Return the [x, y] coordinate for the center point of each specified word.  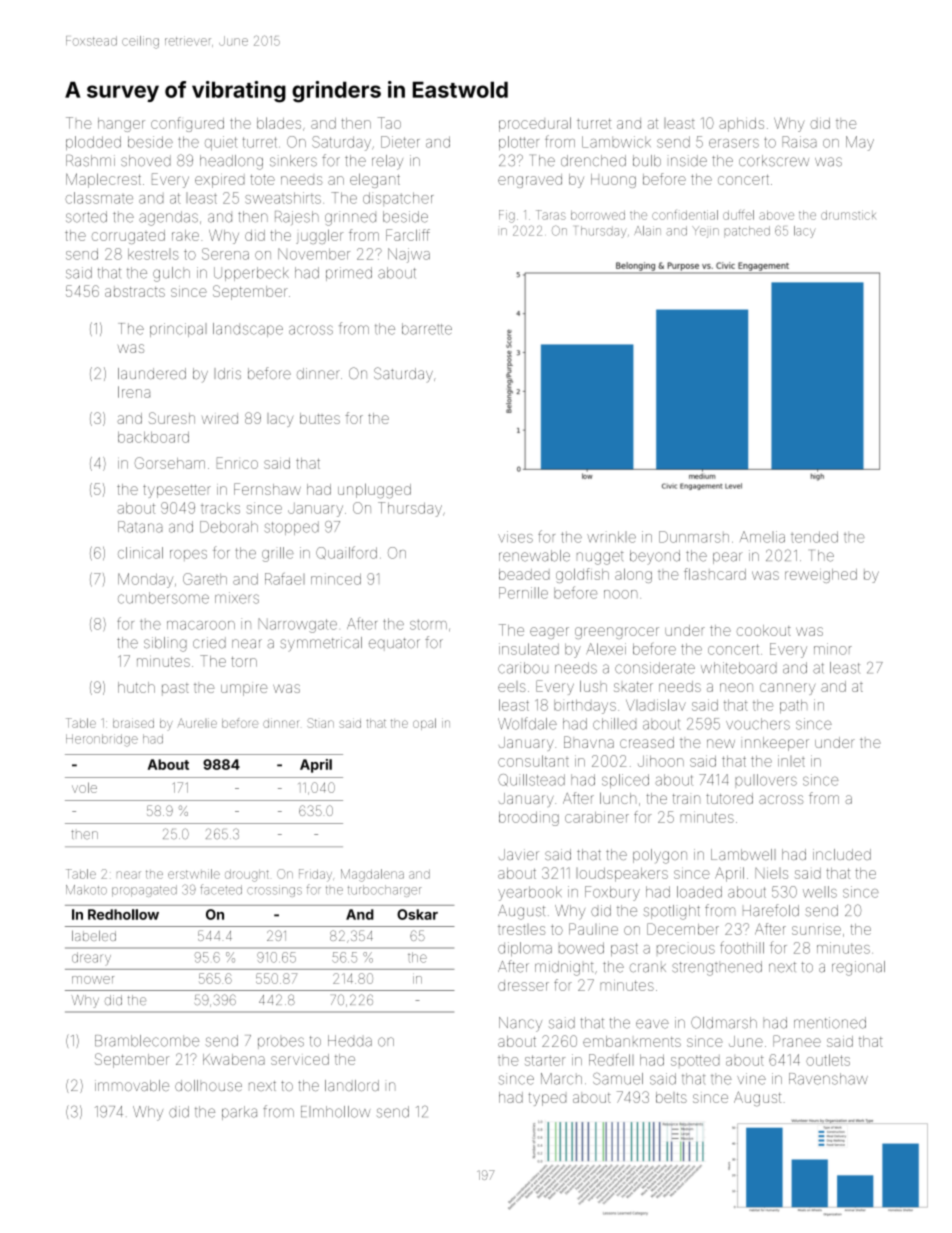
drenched [593, 161]
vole [84, 787]
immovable [132, 1085]
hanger [121, 125]
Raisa [799, 142]
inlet [791, 761]
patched [747, 231]
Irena [134, 392]
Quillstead [531, 780]
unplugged [374, 491]
